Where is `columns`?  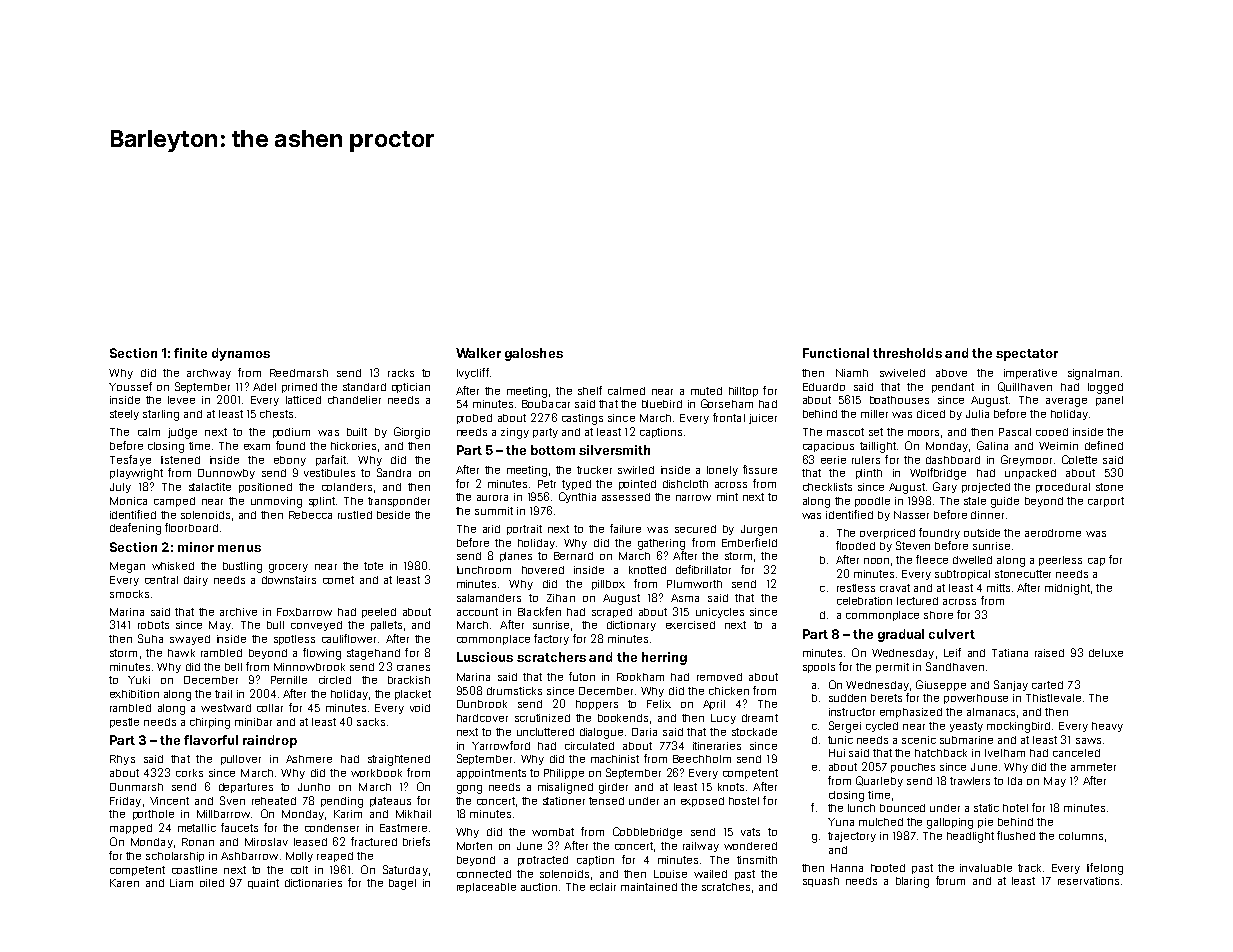 columns is located at coordinates (1081, 836).
